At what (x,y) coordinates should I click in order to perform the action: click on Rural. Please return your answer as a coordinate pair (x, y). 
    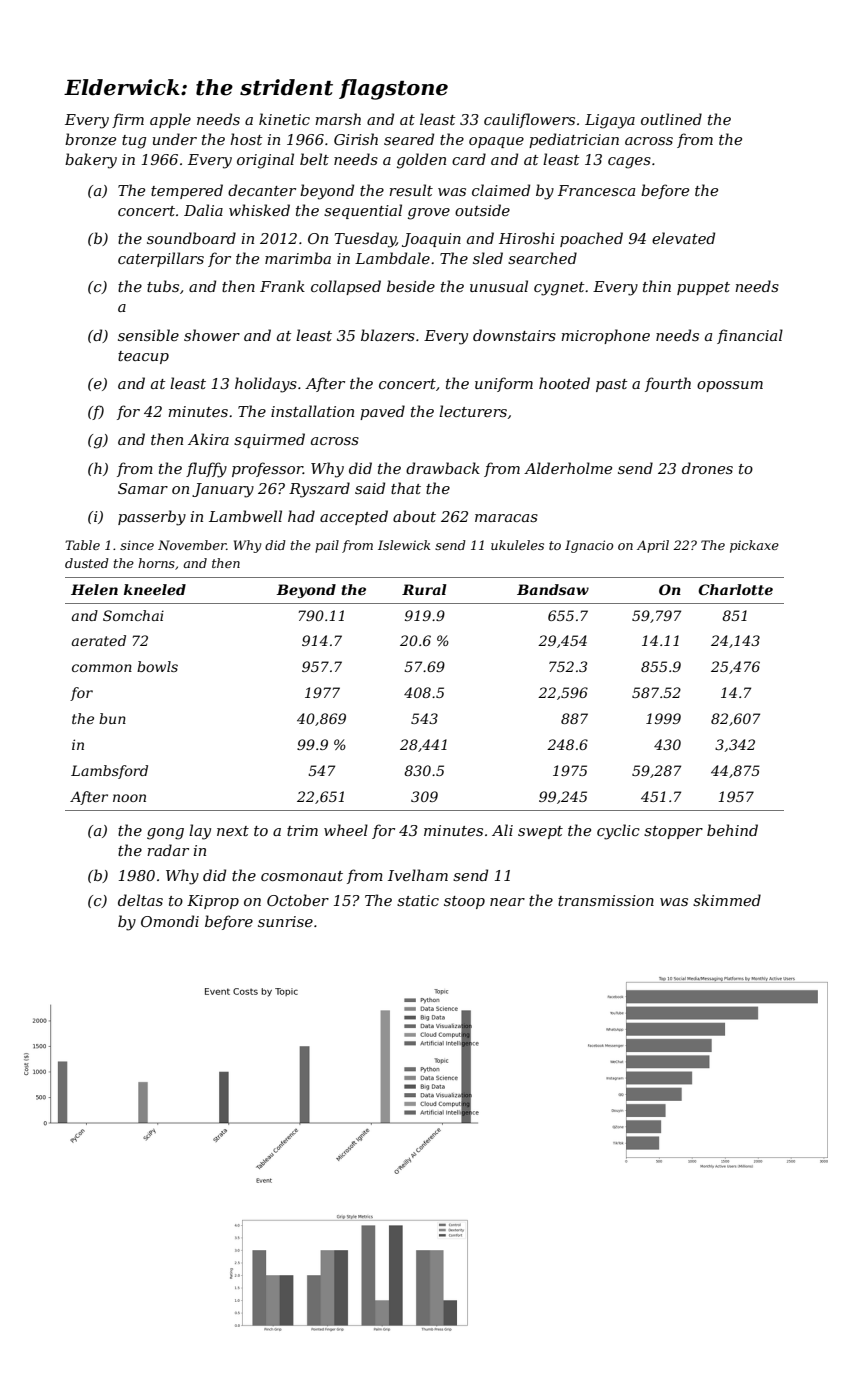
    Looking at the image, I should click on (424, 589).
